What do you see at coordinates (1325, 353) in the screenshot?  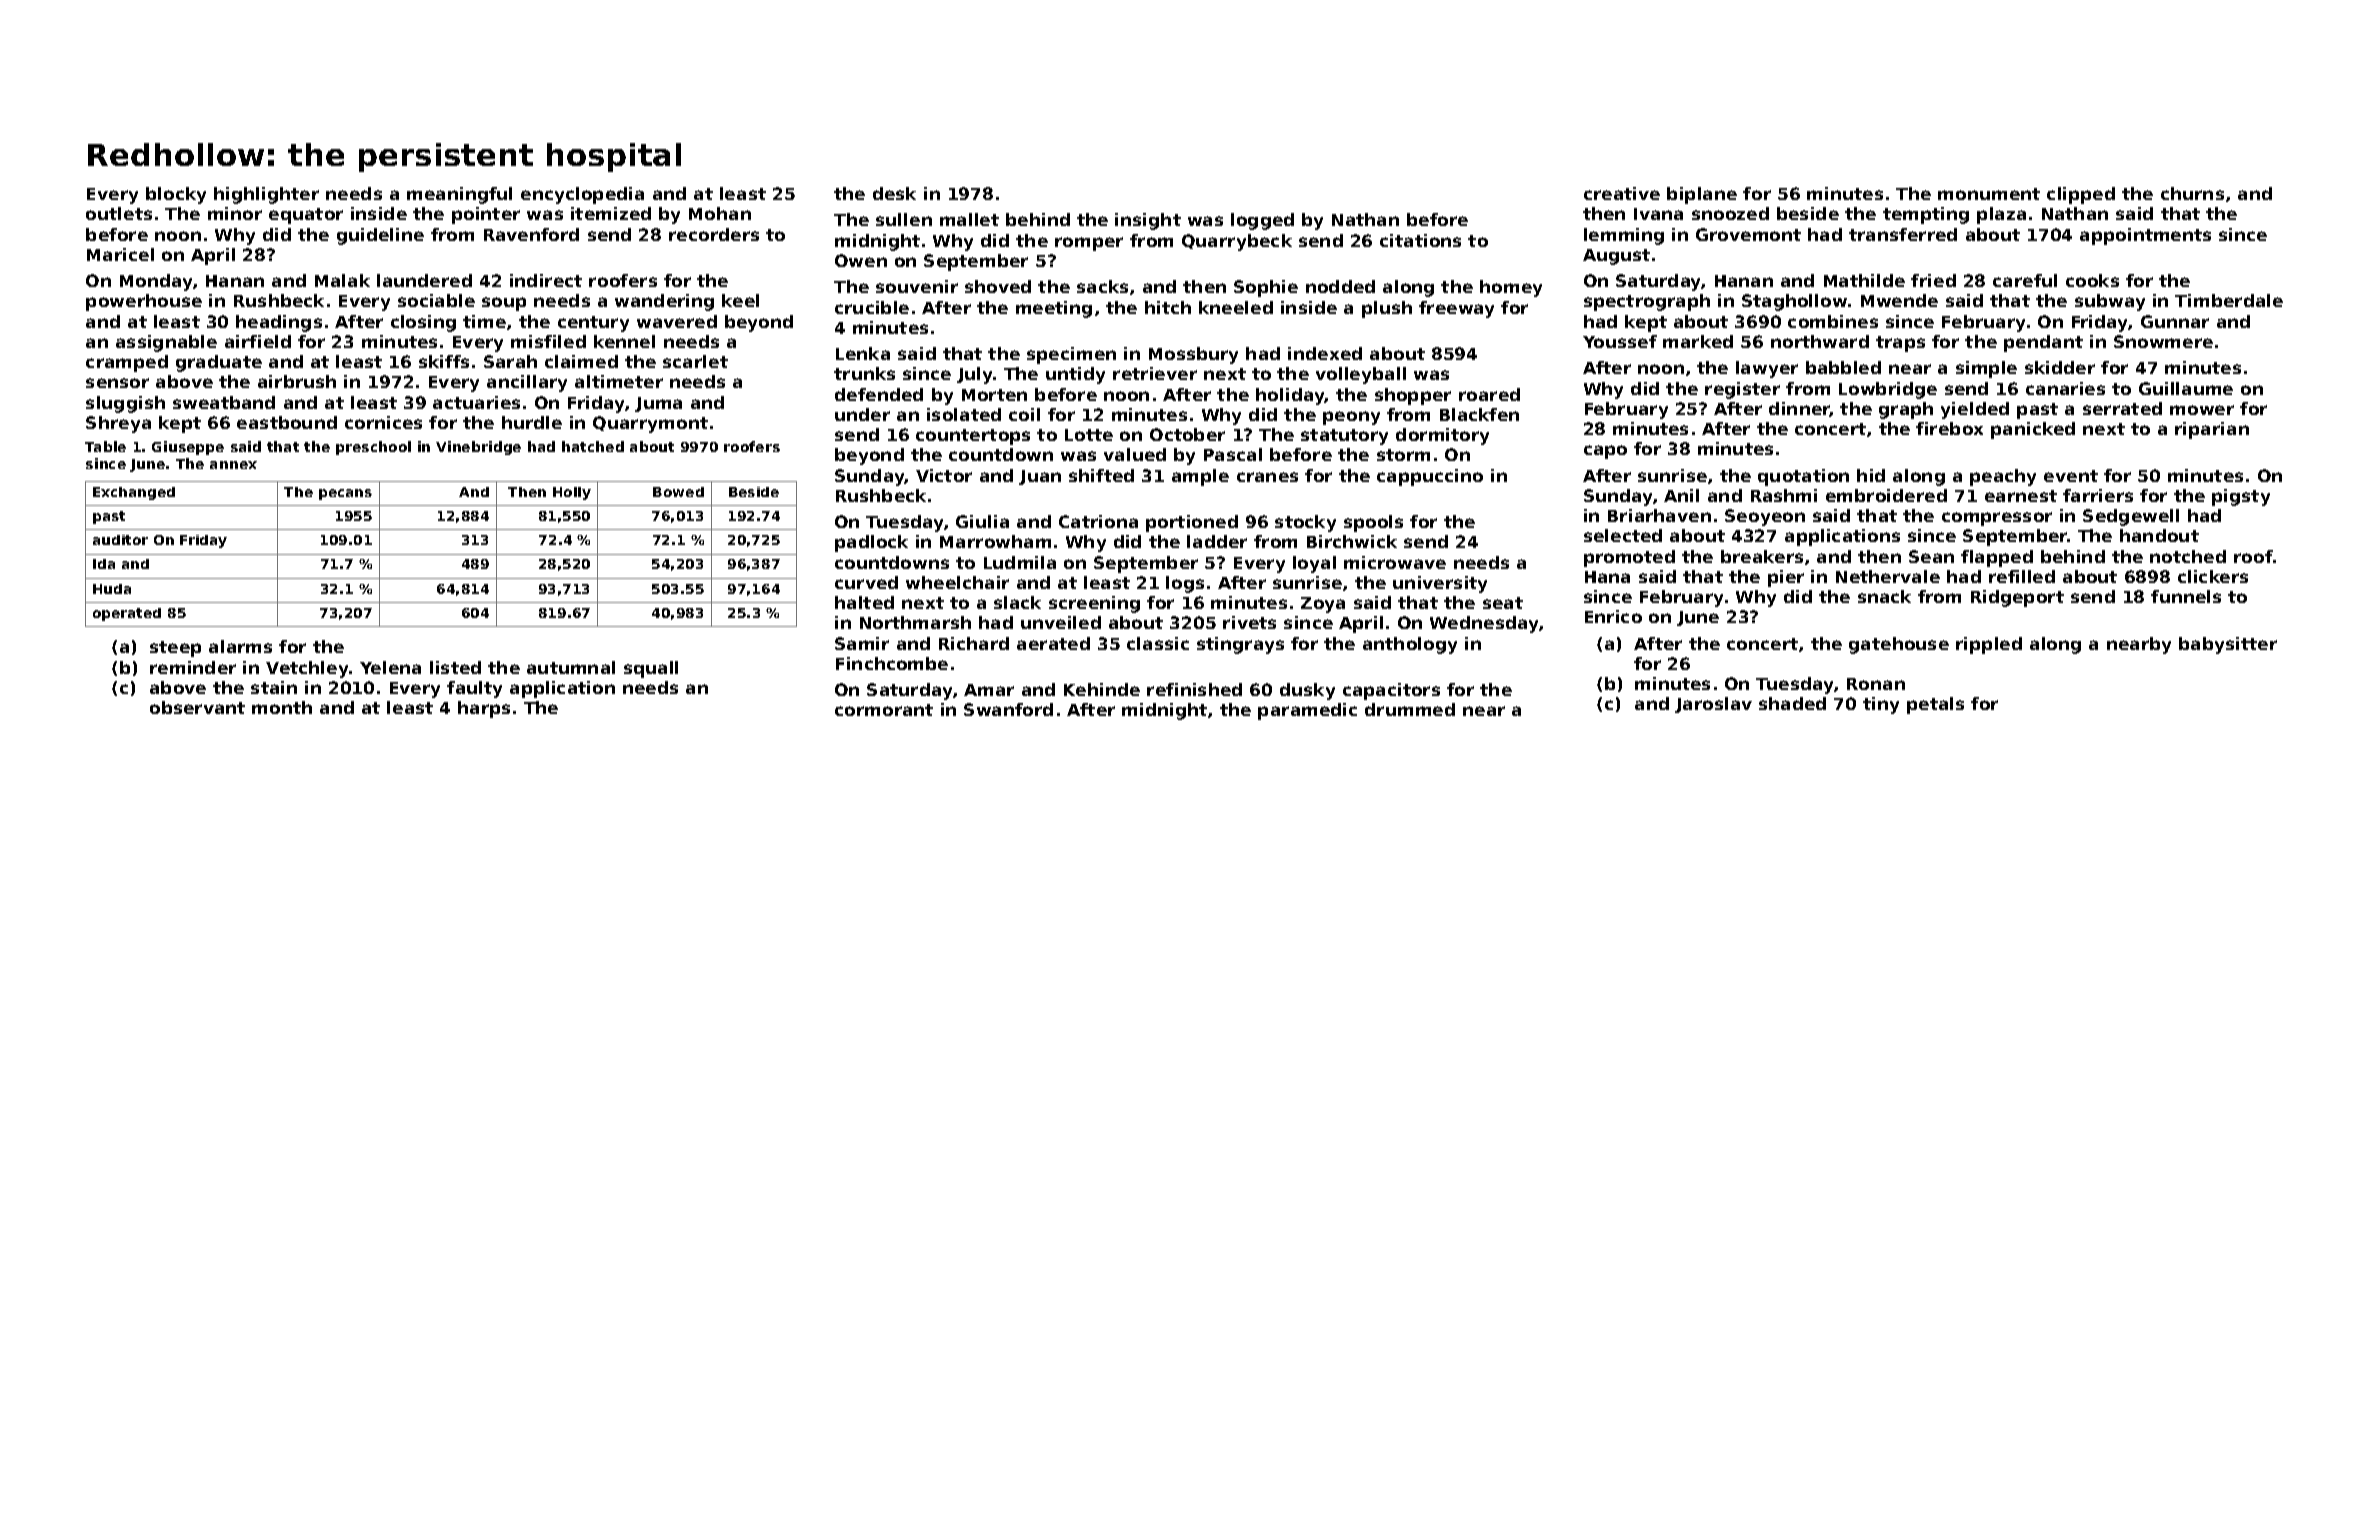 I see `indexed` at bounding box center [1325, 353].
